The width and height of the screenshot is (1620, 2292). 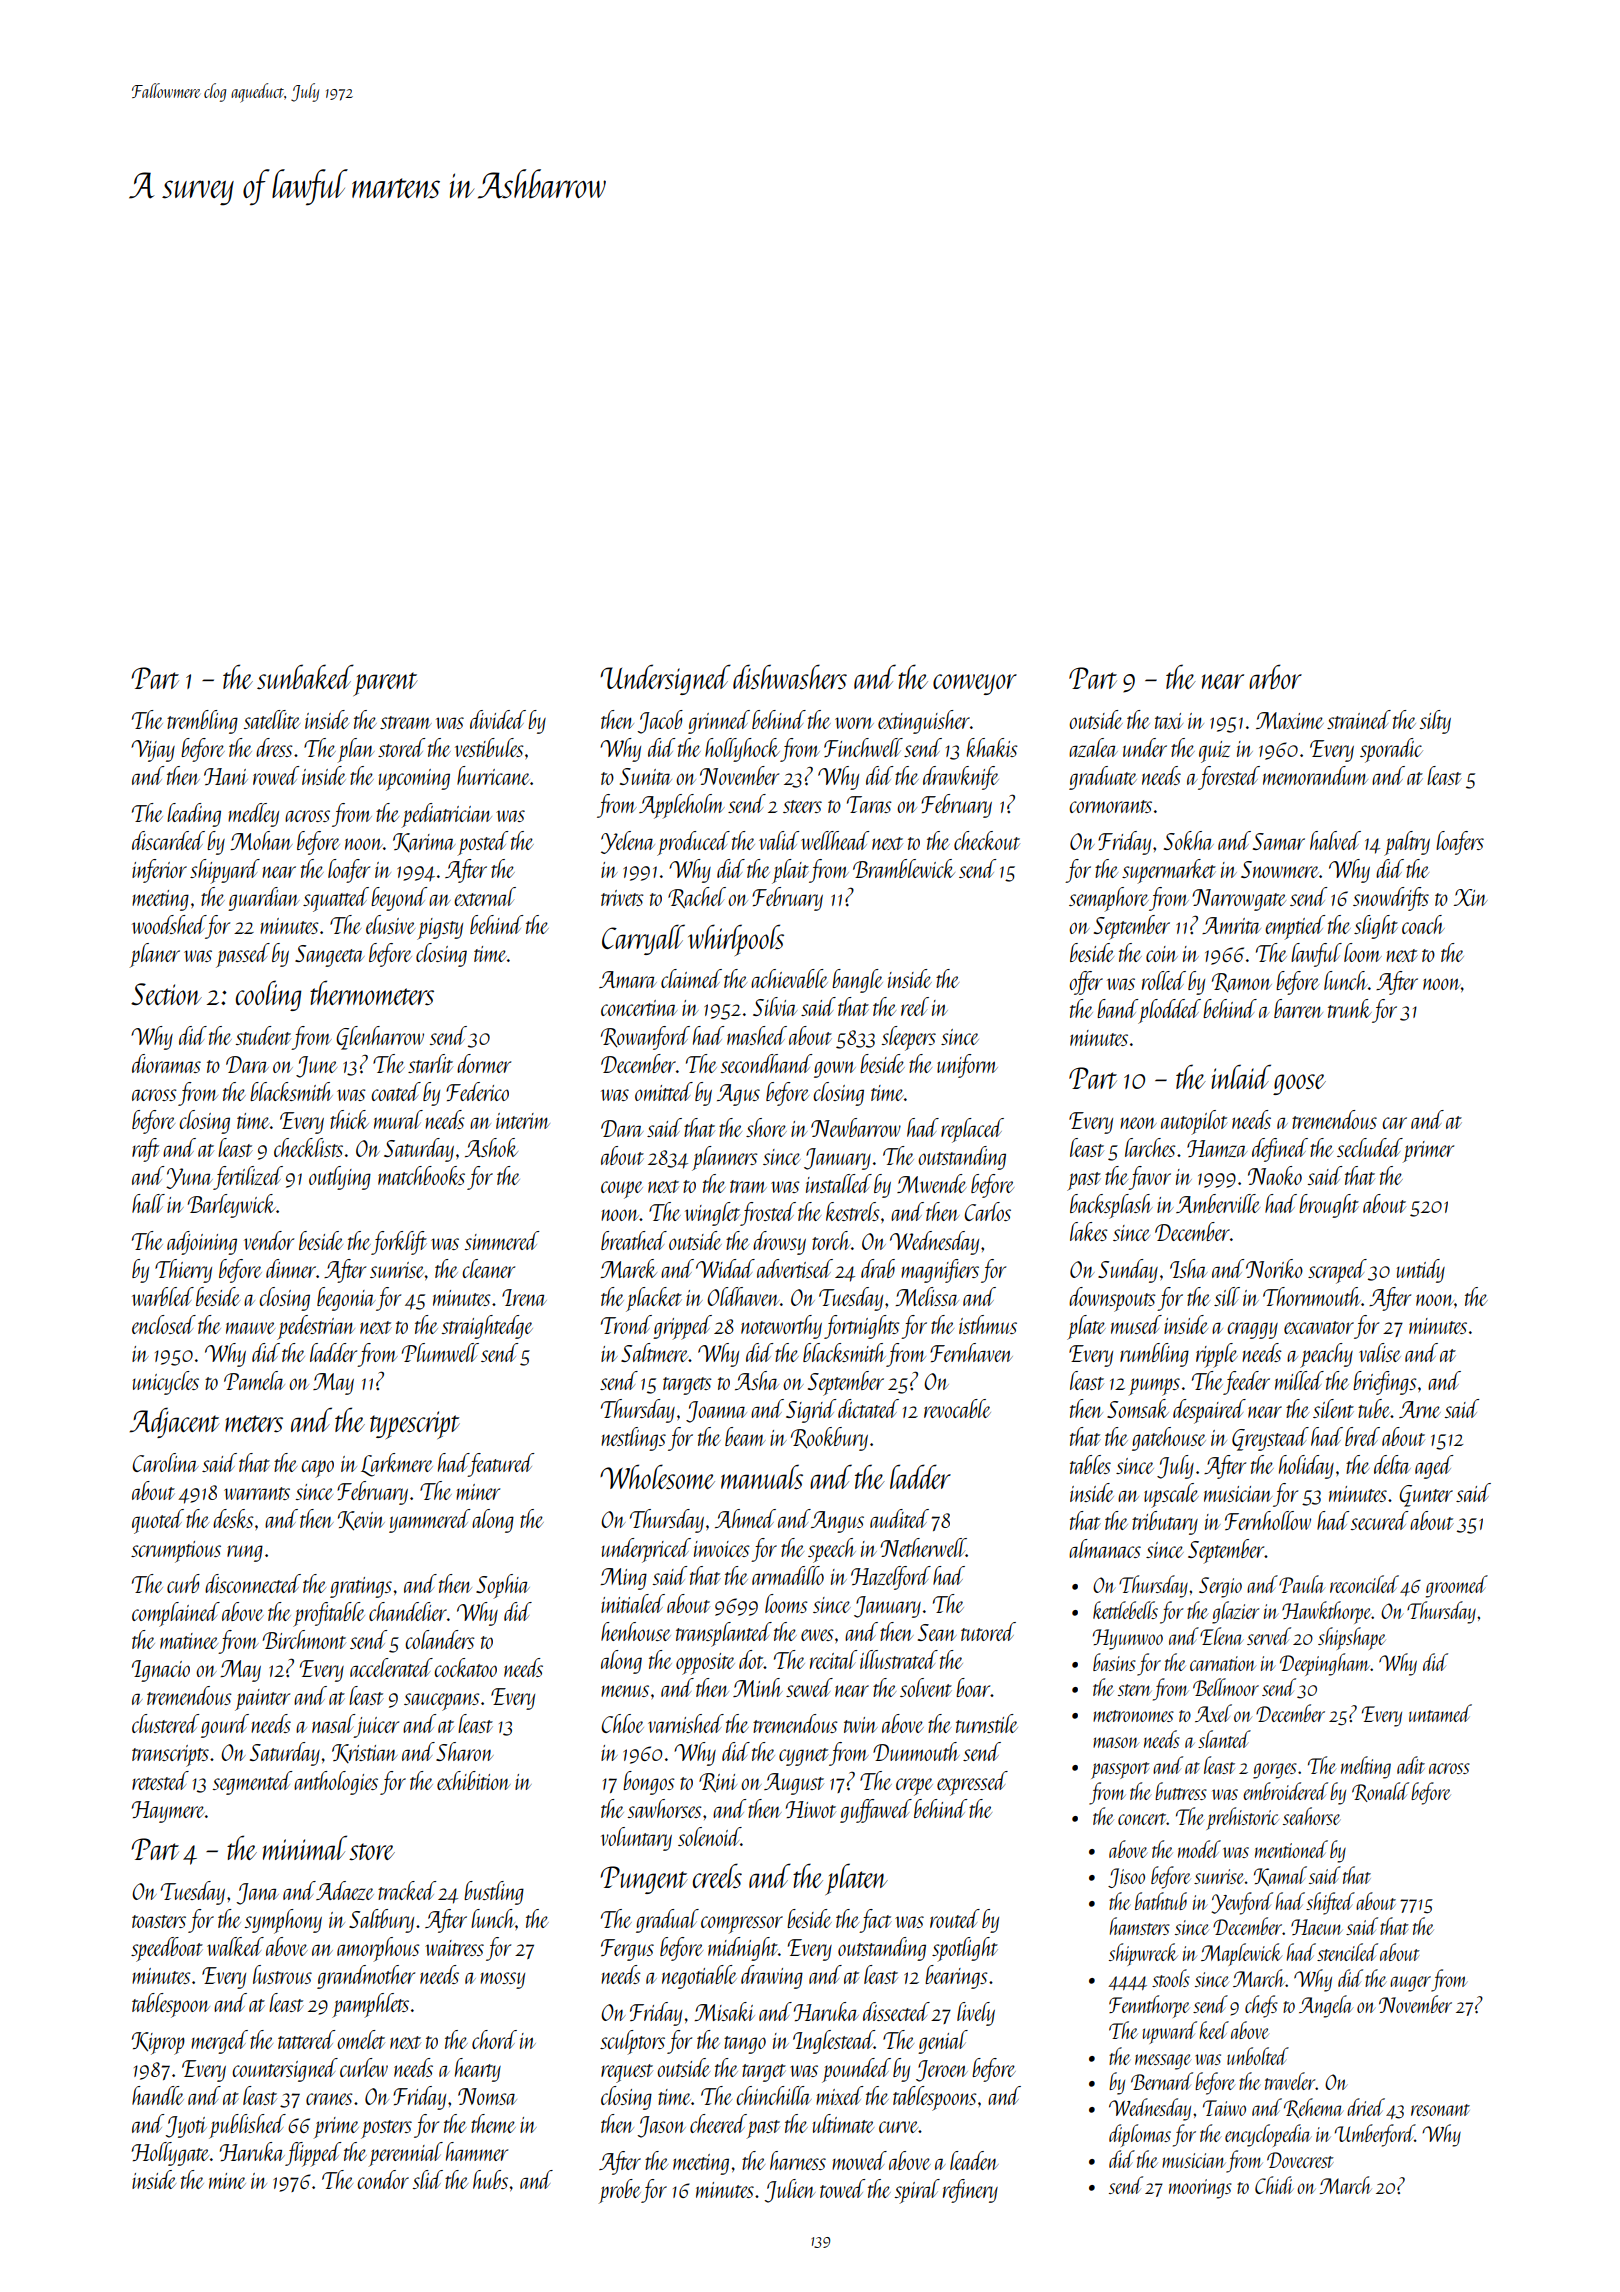 I want to click on arbor, so click(x=1275, y=676).
